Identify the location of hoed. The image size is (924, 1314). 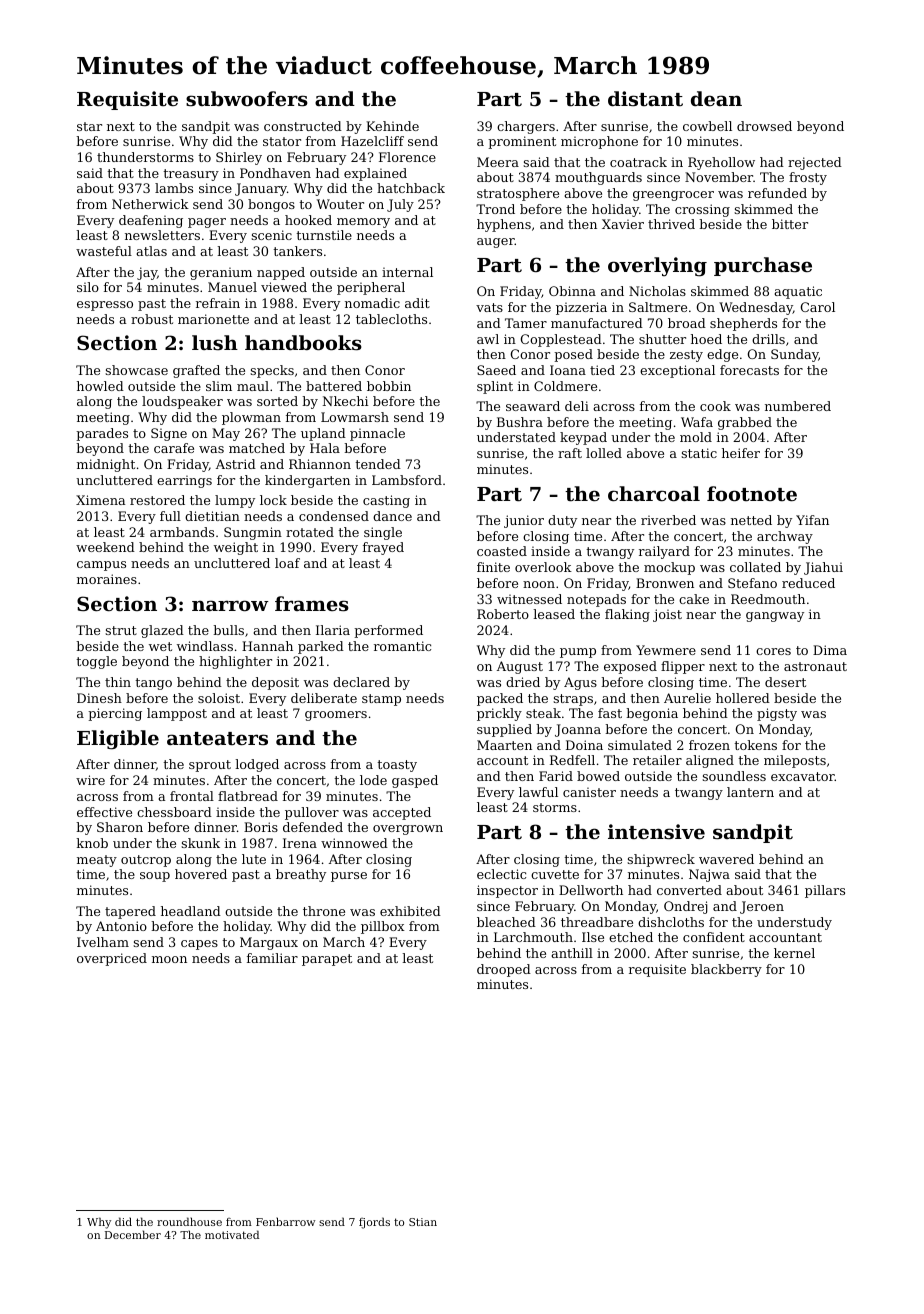
(706, 339).
